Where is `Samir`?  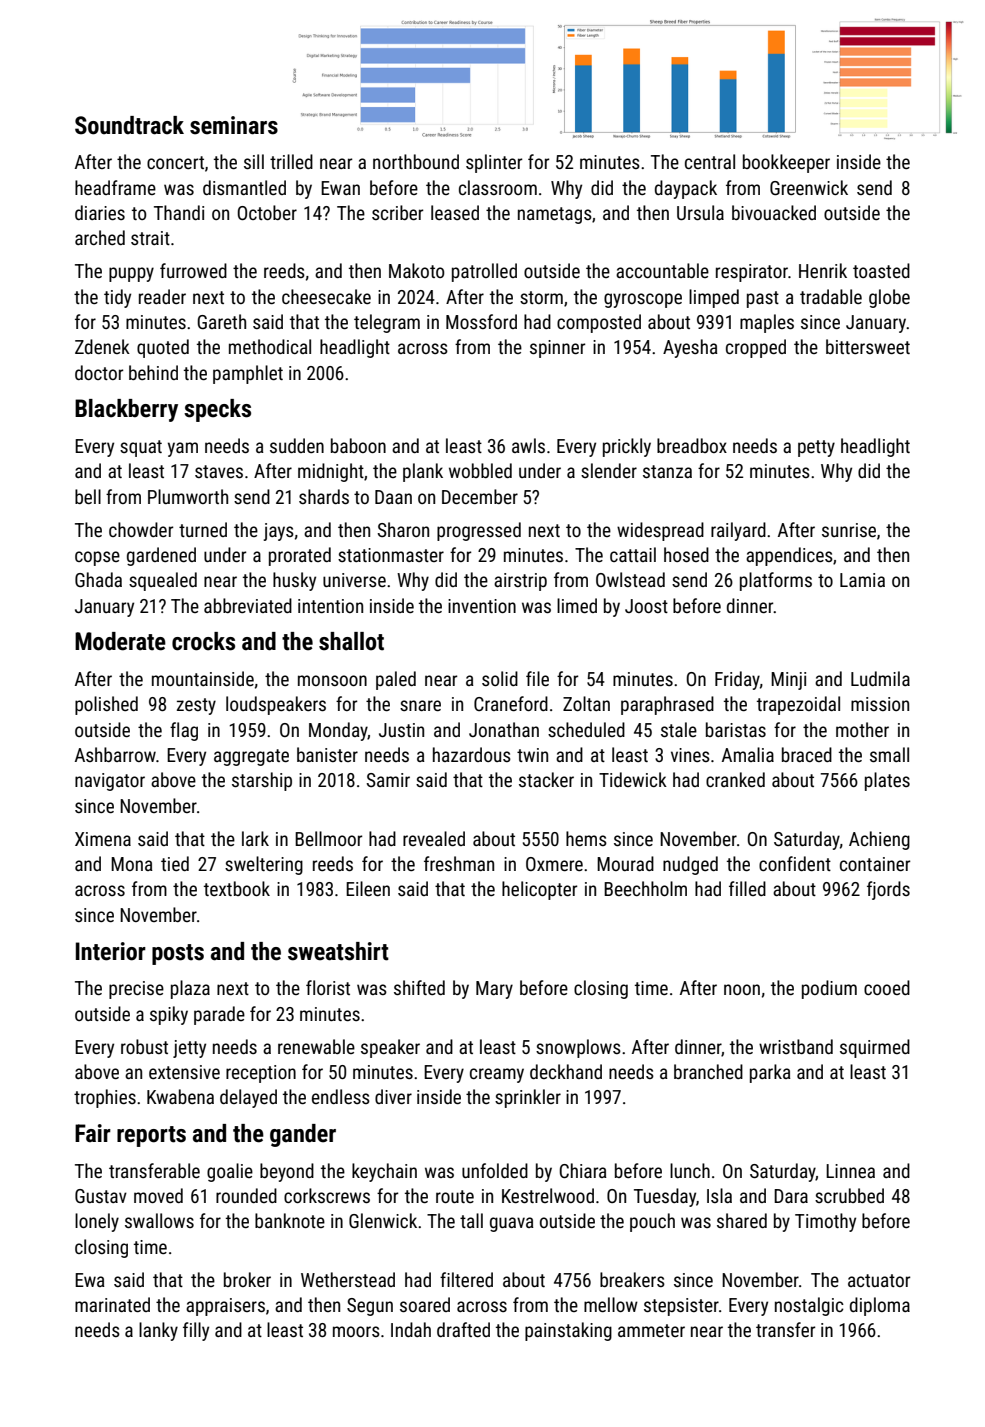 Samir is located at coordinates (388, 780).
